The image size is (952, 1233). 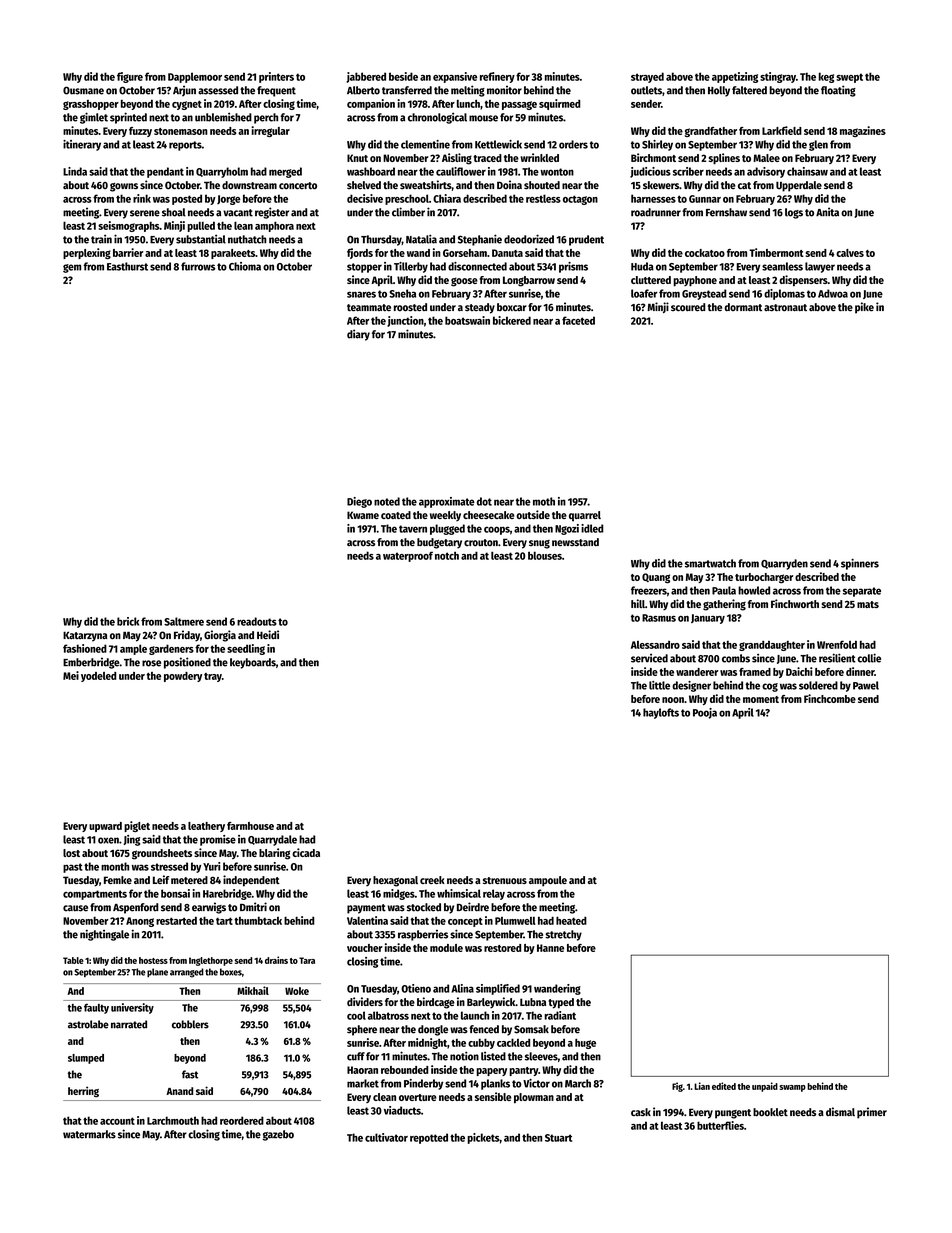 I want to click on Diego, so click(x=359, y=502).
